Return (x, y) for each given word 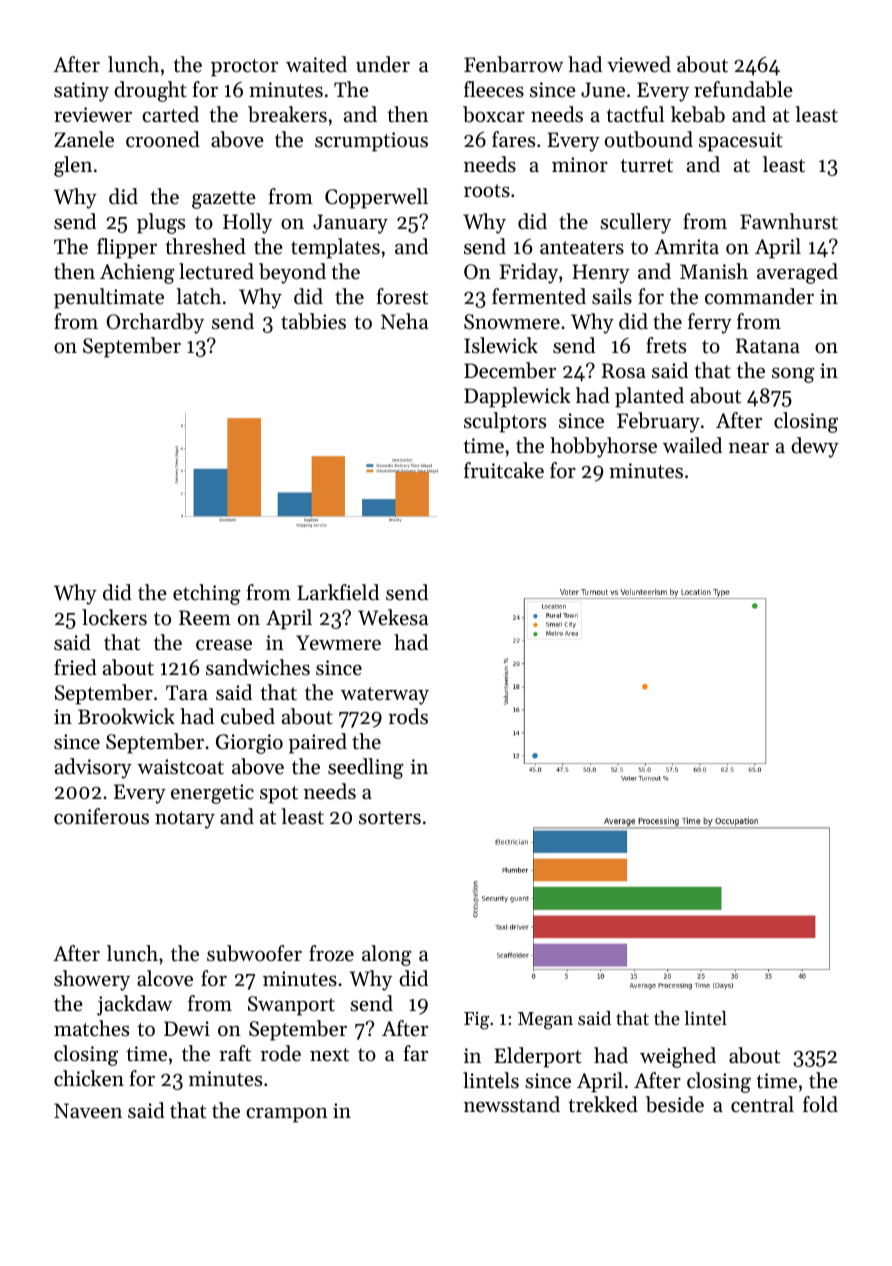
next (329, 1055)
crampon (287, 1115)
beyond (292, 273)
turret (646, 166)
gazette (224, 200)
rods (408, 716)
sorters (390, 818)
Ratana (768, 345)
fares (513, 139)
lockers (114, 617)
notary (185, 820)
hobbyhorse (603, 447)
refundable (743, 89)
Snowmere (512, 322)
